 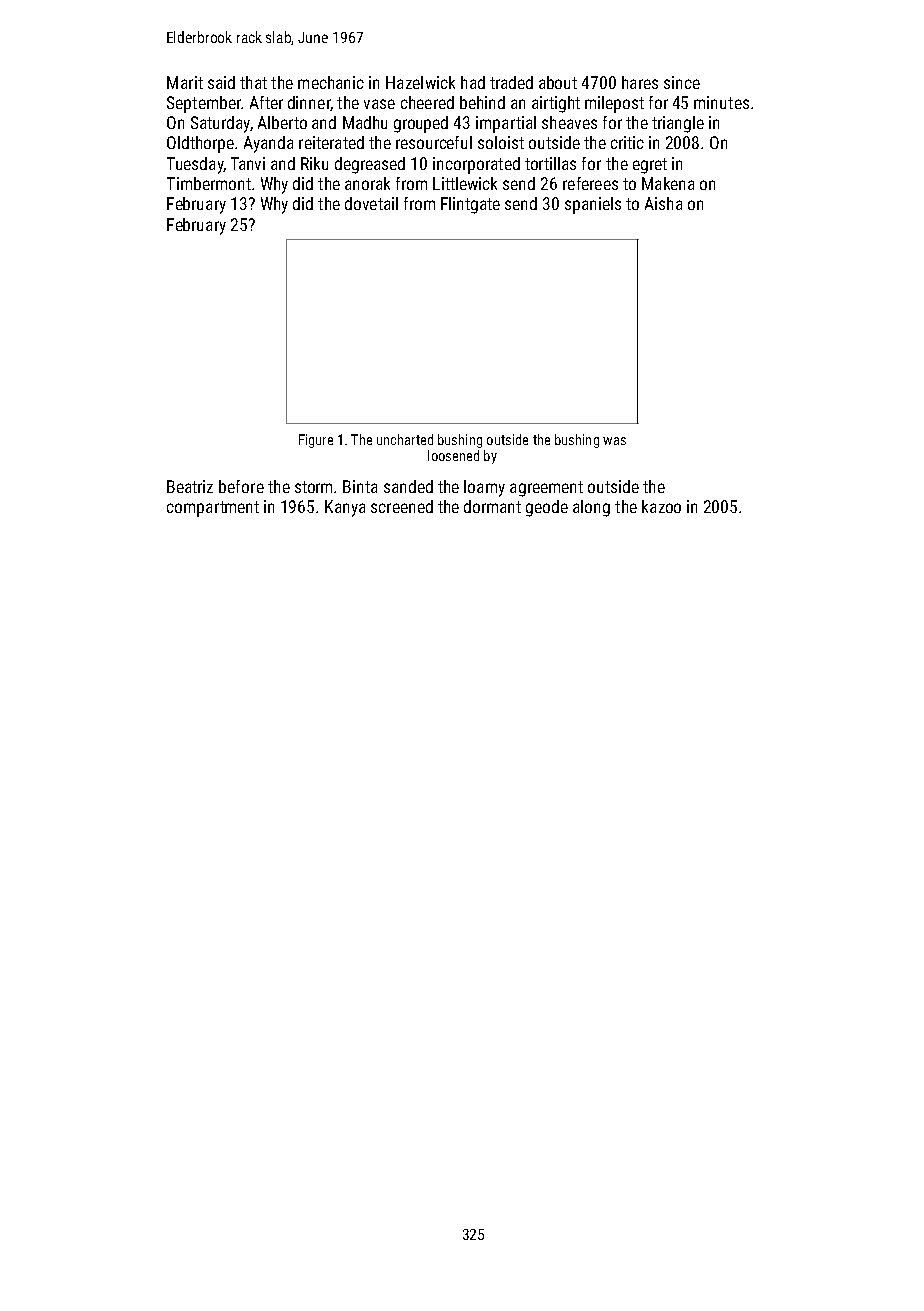 I want to click on minutes, so click(x=721, y=102).
